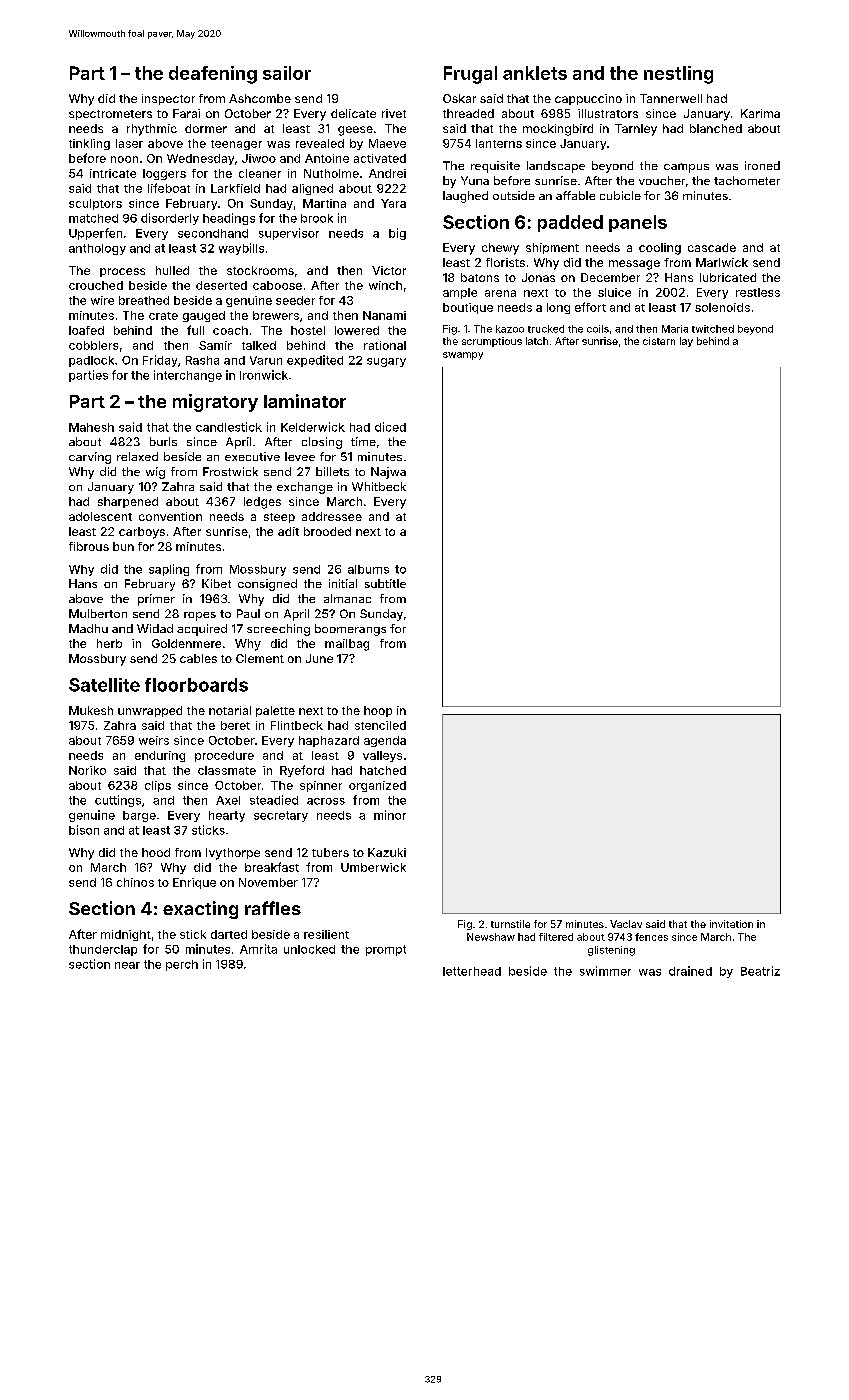  What do you see at coordinates (182, 965) in the screenshot?
I see `perch` at bounding box center [182, 965].
